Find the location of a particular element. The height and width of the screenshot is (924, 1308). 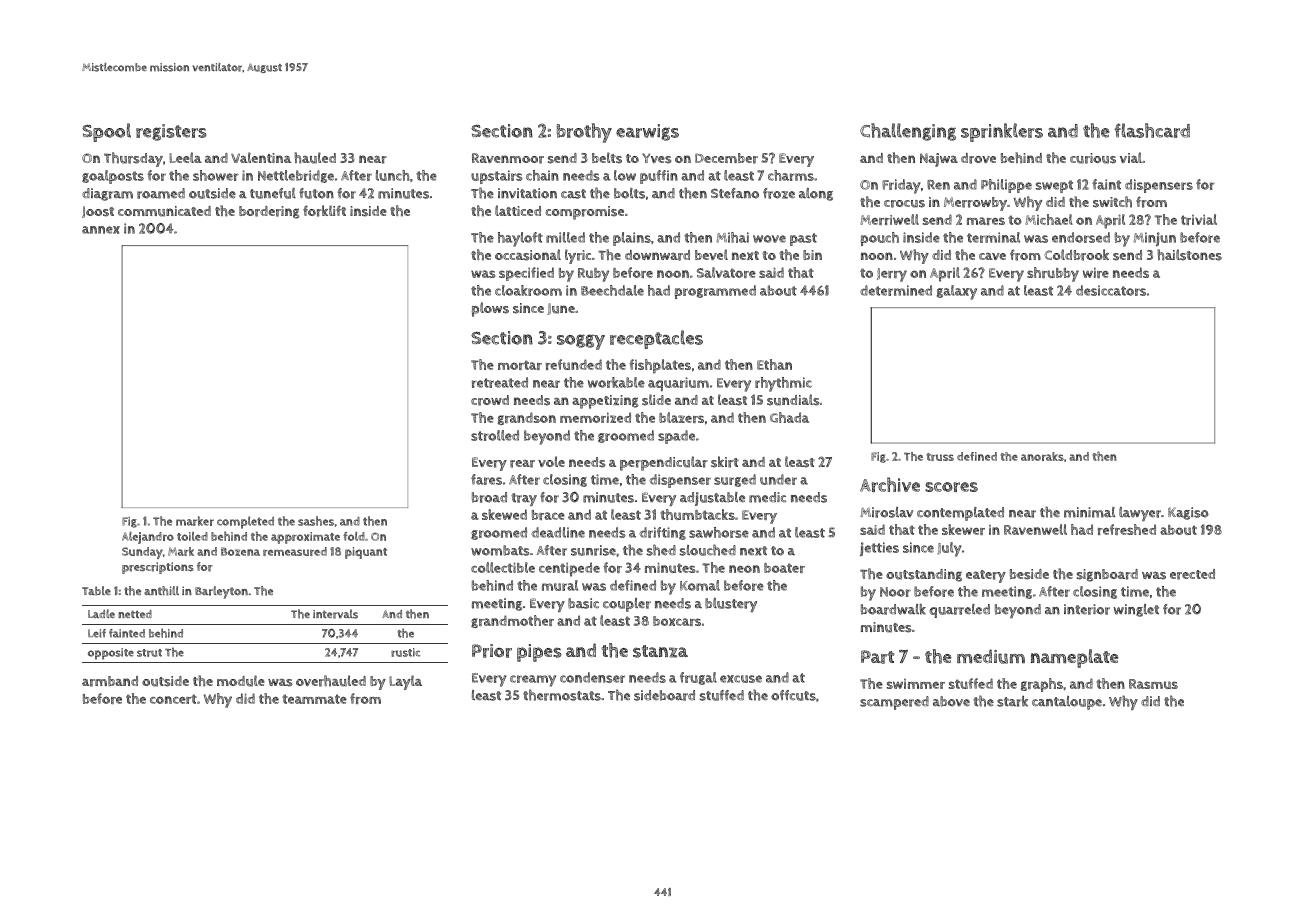

sunrise is located at coordinates (593, 550).
